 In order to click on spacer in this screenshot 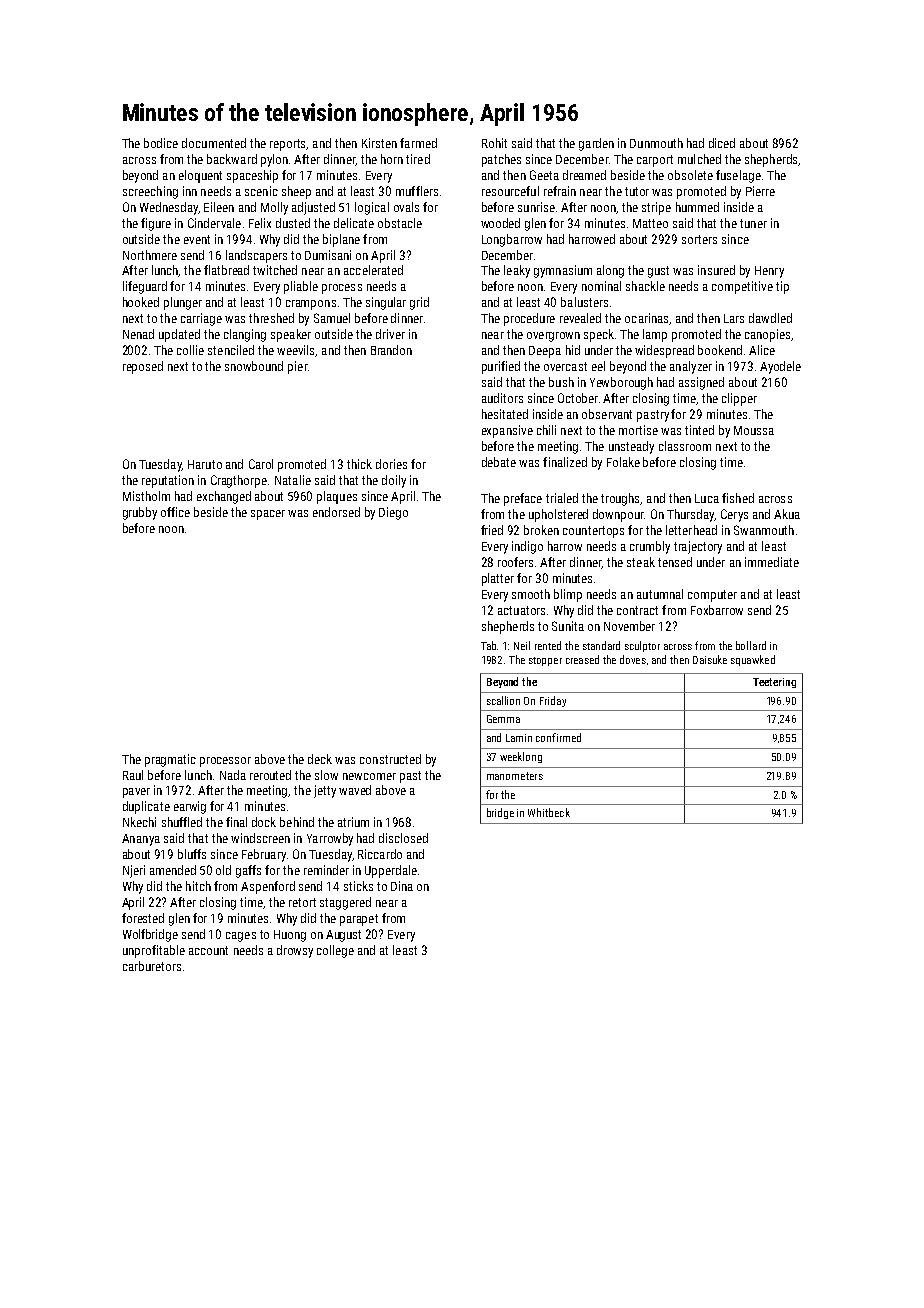, I will do `click(268, 515)`.
